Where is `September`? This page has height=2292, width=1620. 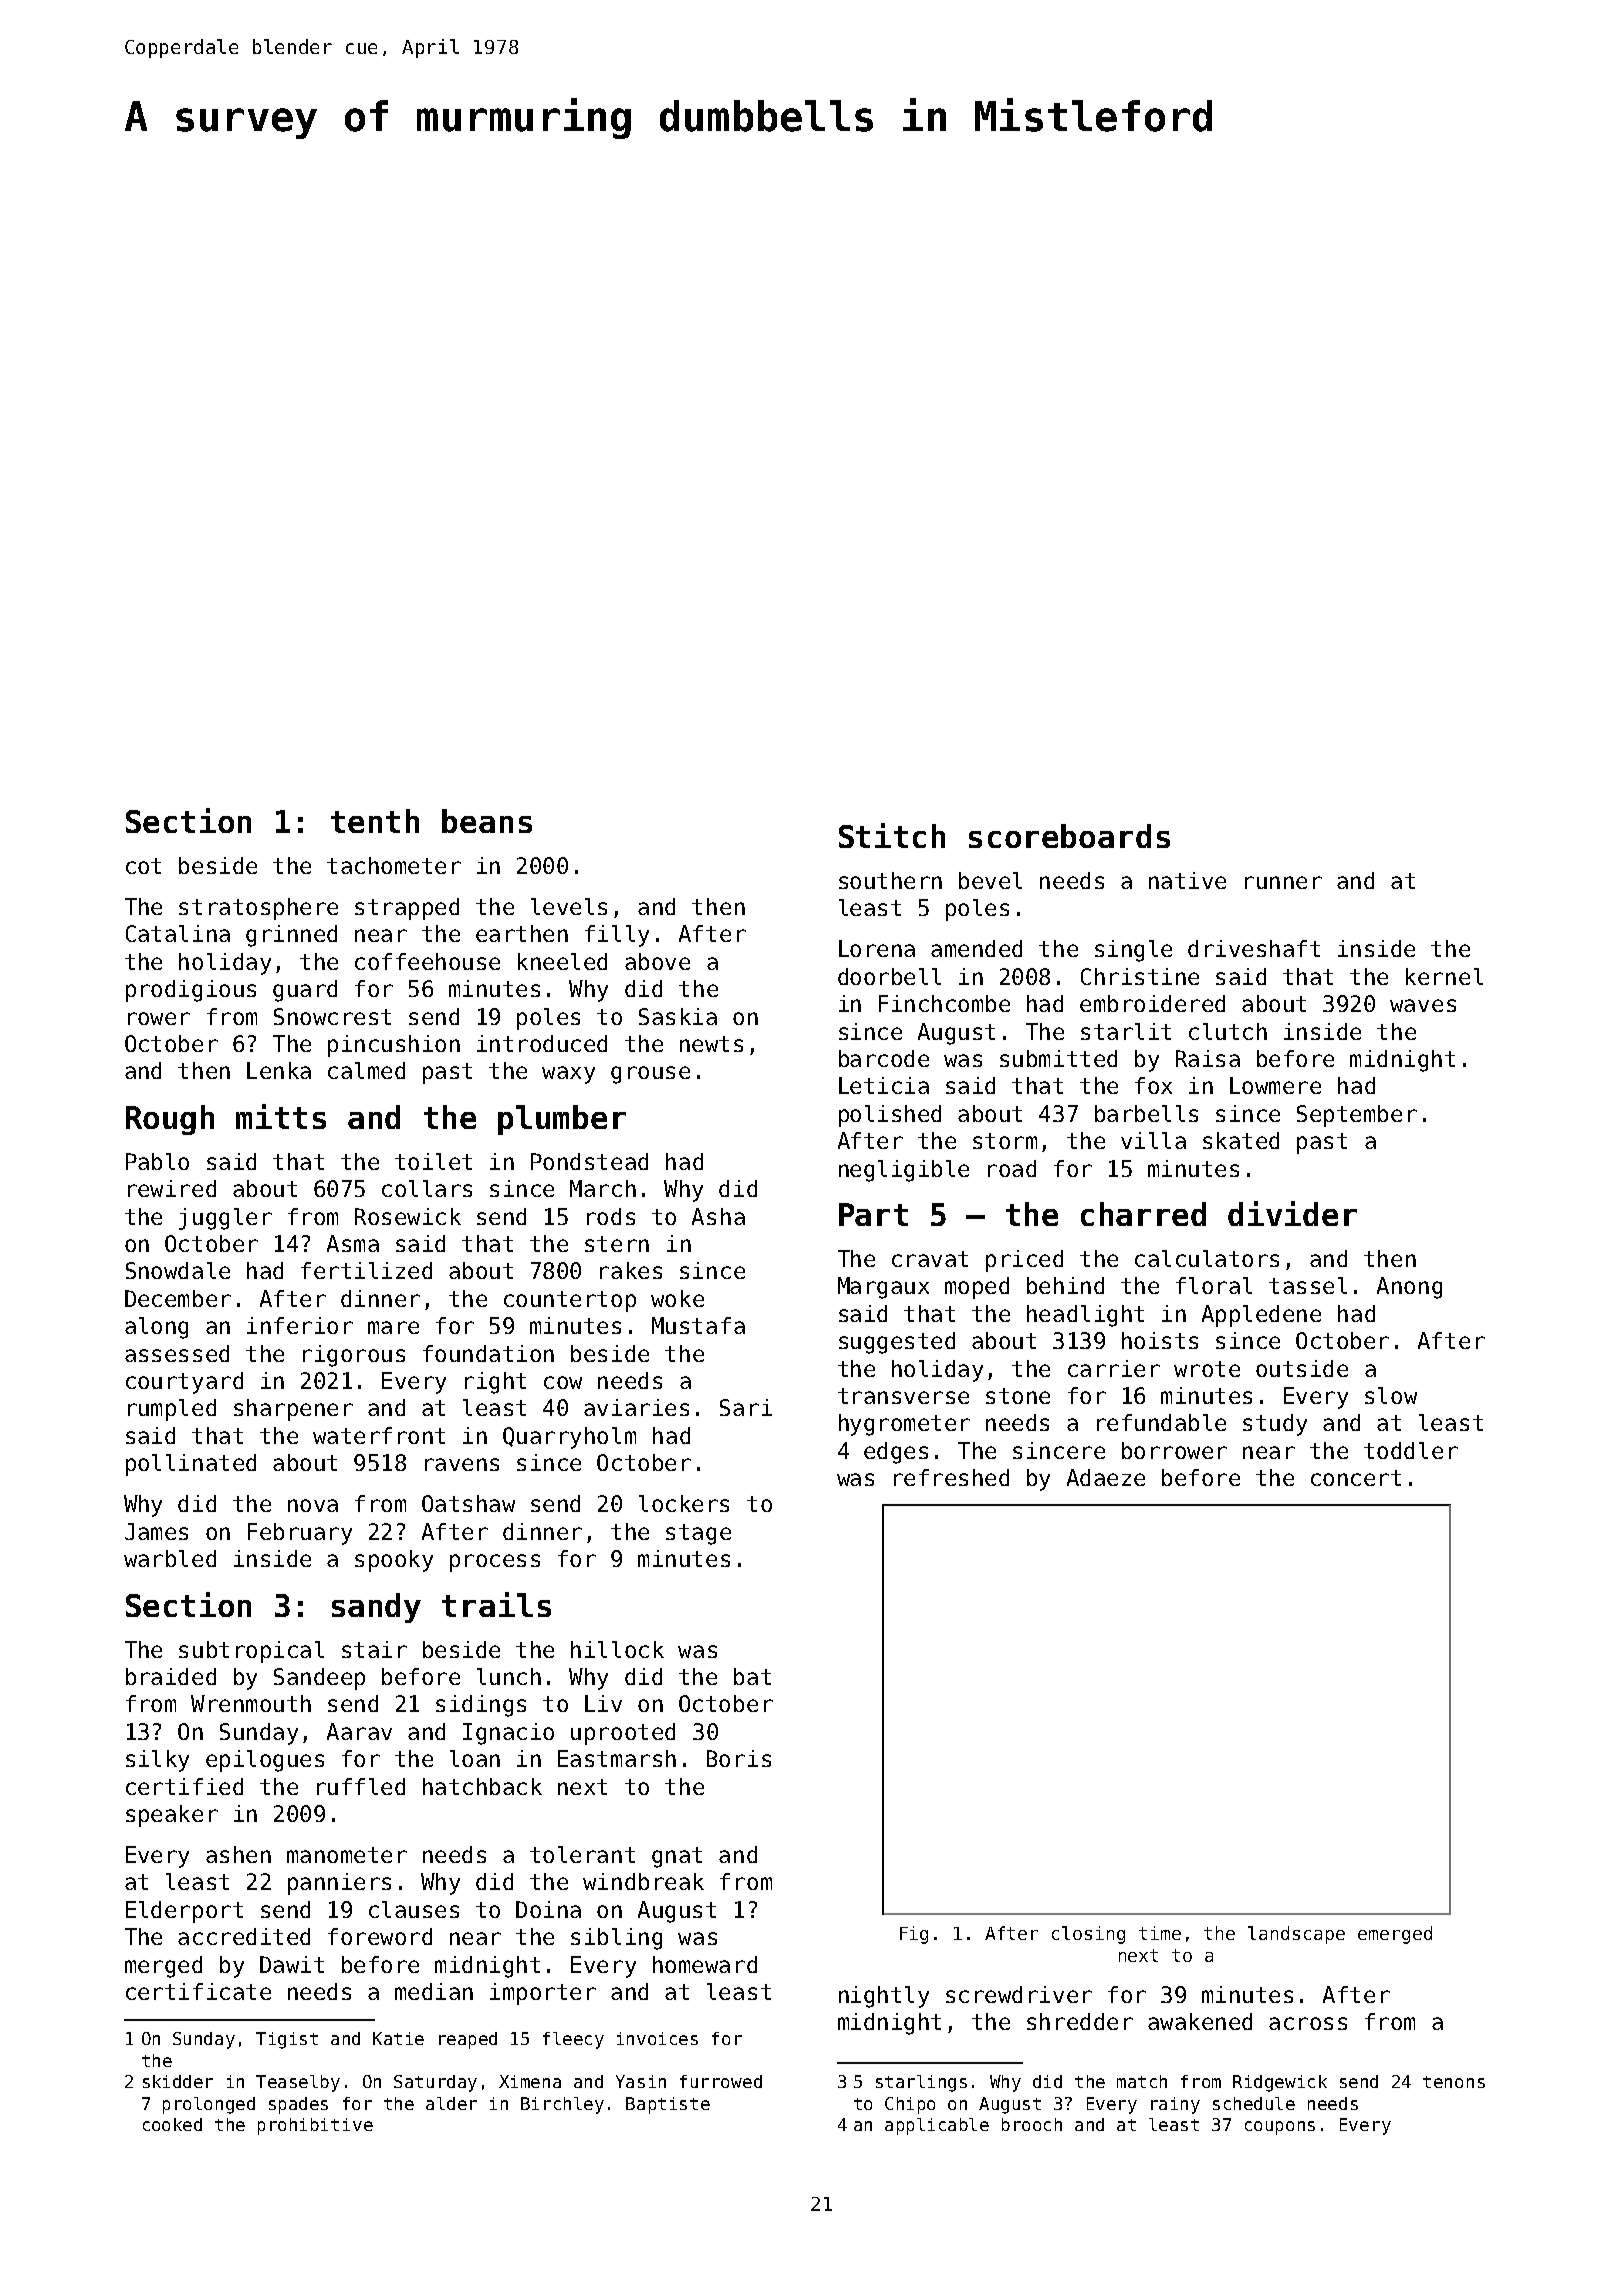 September is located at coordinates (1357, 1116).
